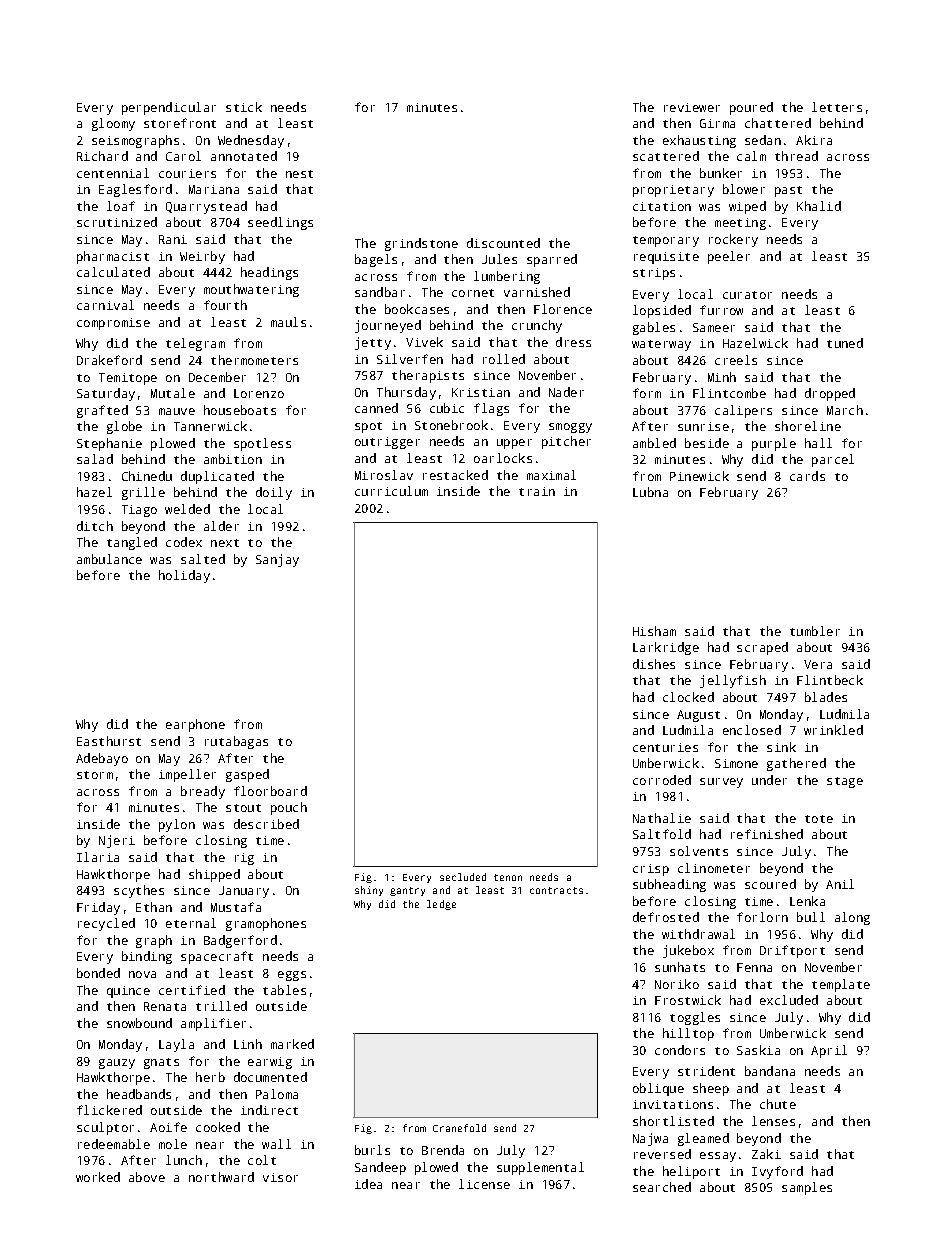 The image size is (952, 1233). I want to click on dishes, so click(654, 664).
